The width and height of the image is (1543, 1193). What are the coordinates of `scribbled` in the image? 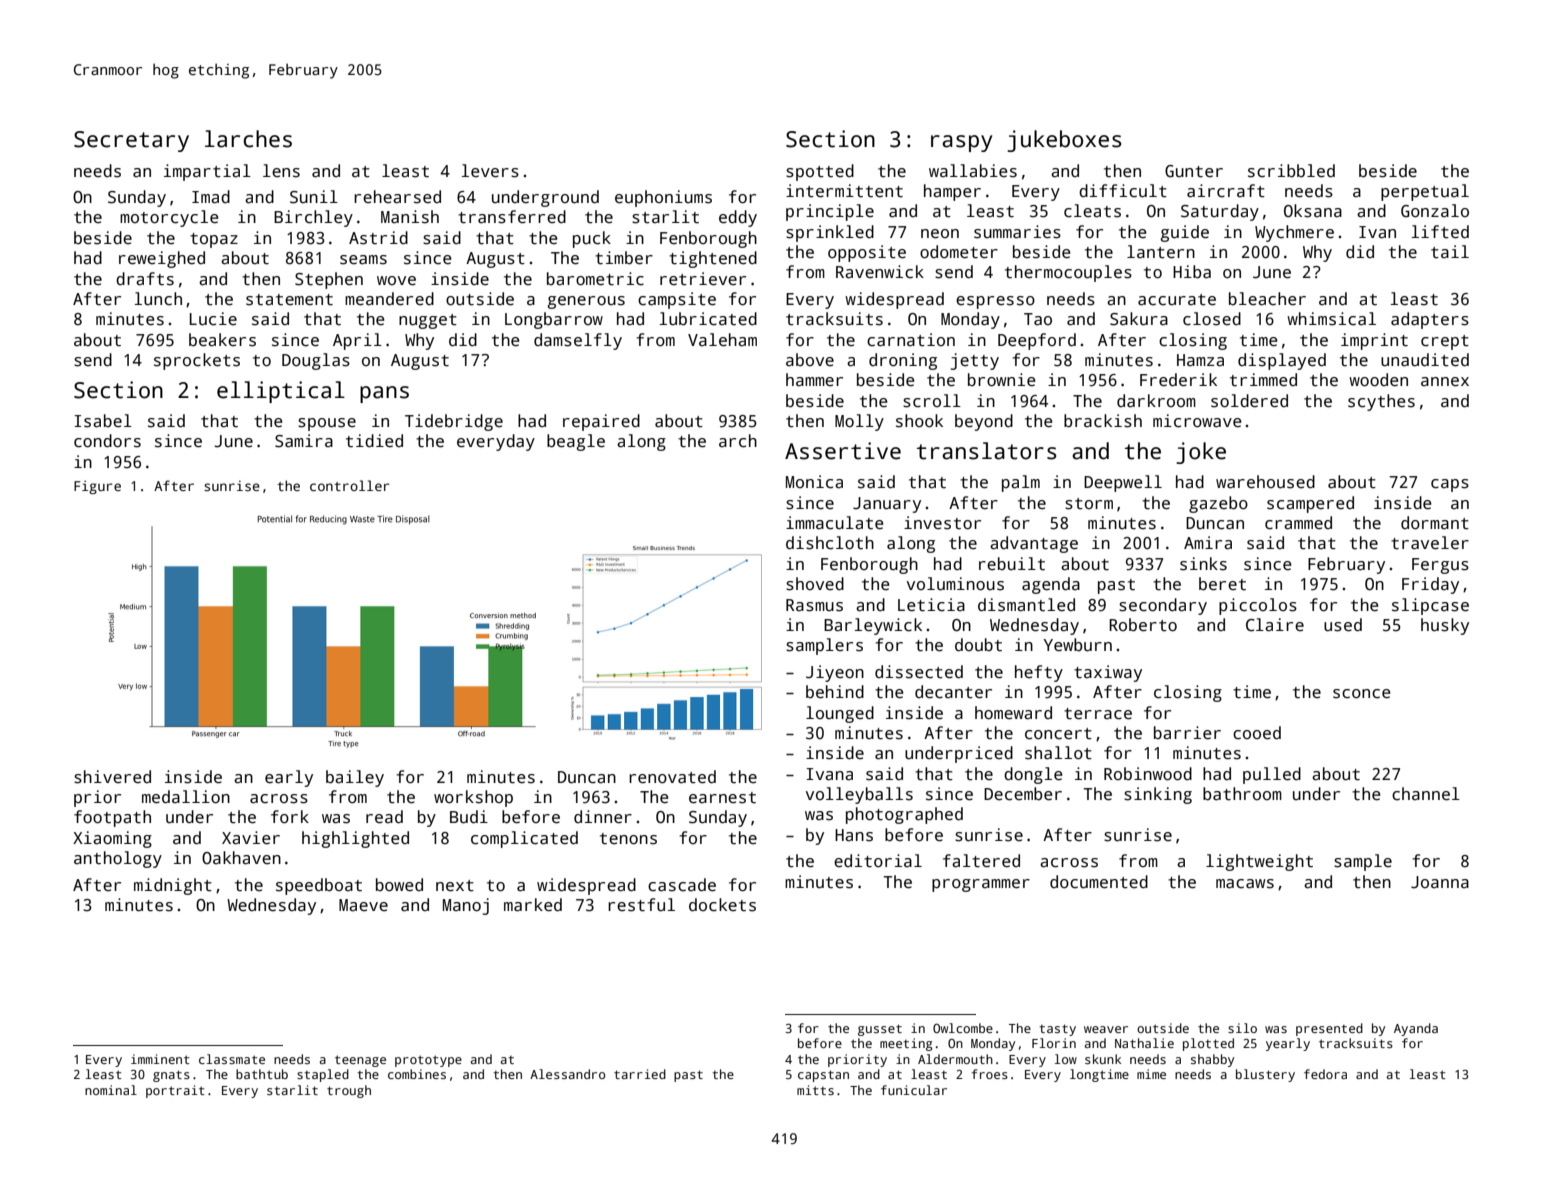 It's located at (1291, 171).
